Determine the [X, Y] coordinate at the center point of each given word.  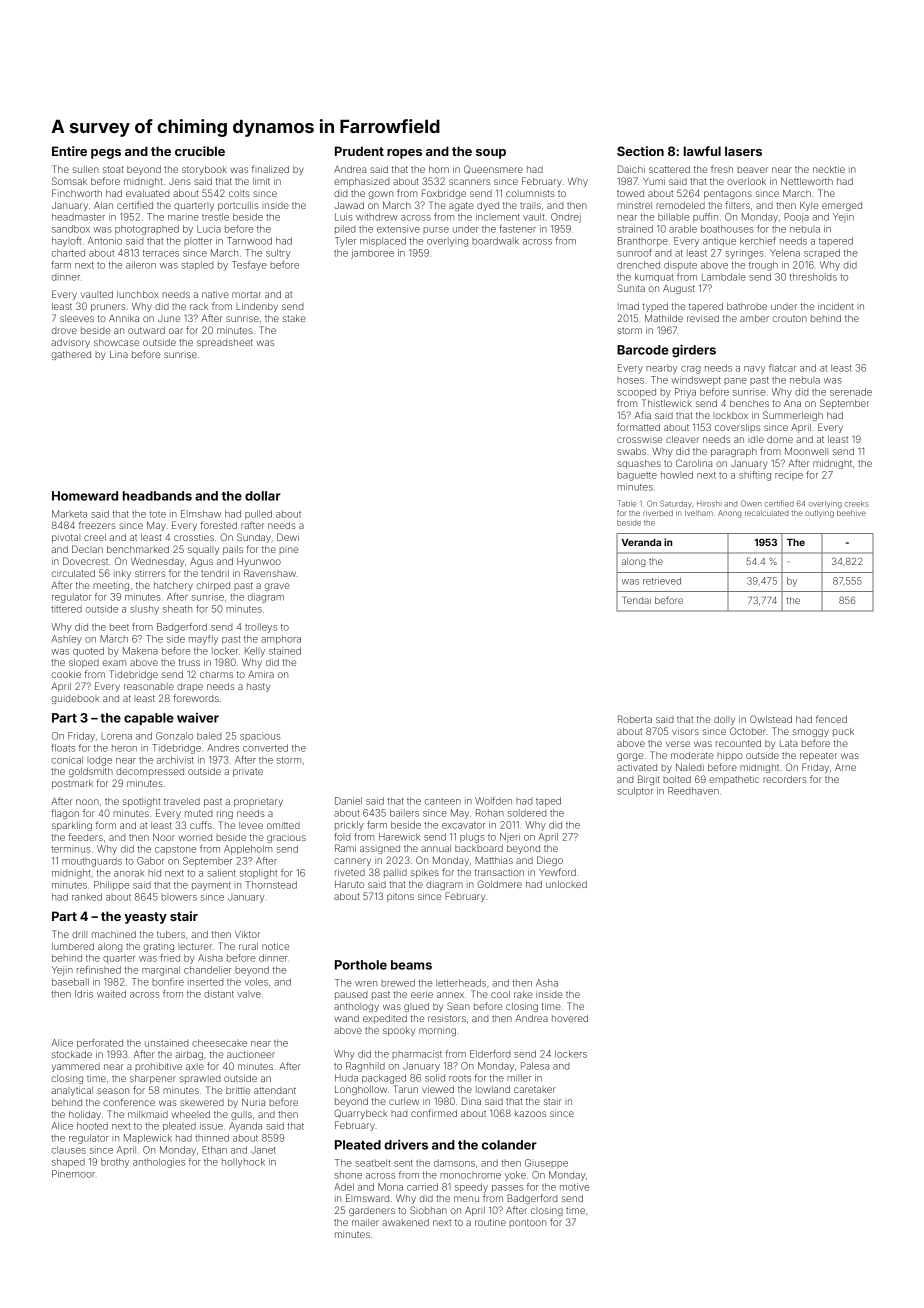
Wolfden [493, 801]
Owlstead [771, 719]
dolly [724, 720]
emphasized [361, 182]
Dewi [288, 537]
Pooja [796, 218]
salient [221, 873]
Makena [140, 651]
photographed [147, 230]
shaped [68, 1163]
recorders [785, 779]
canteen [443, 801]
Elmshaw [201, 514]
